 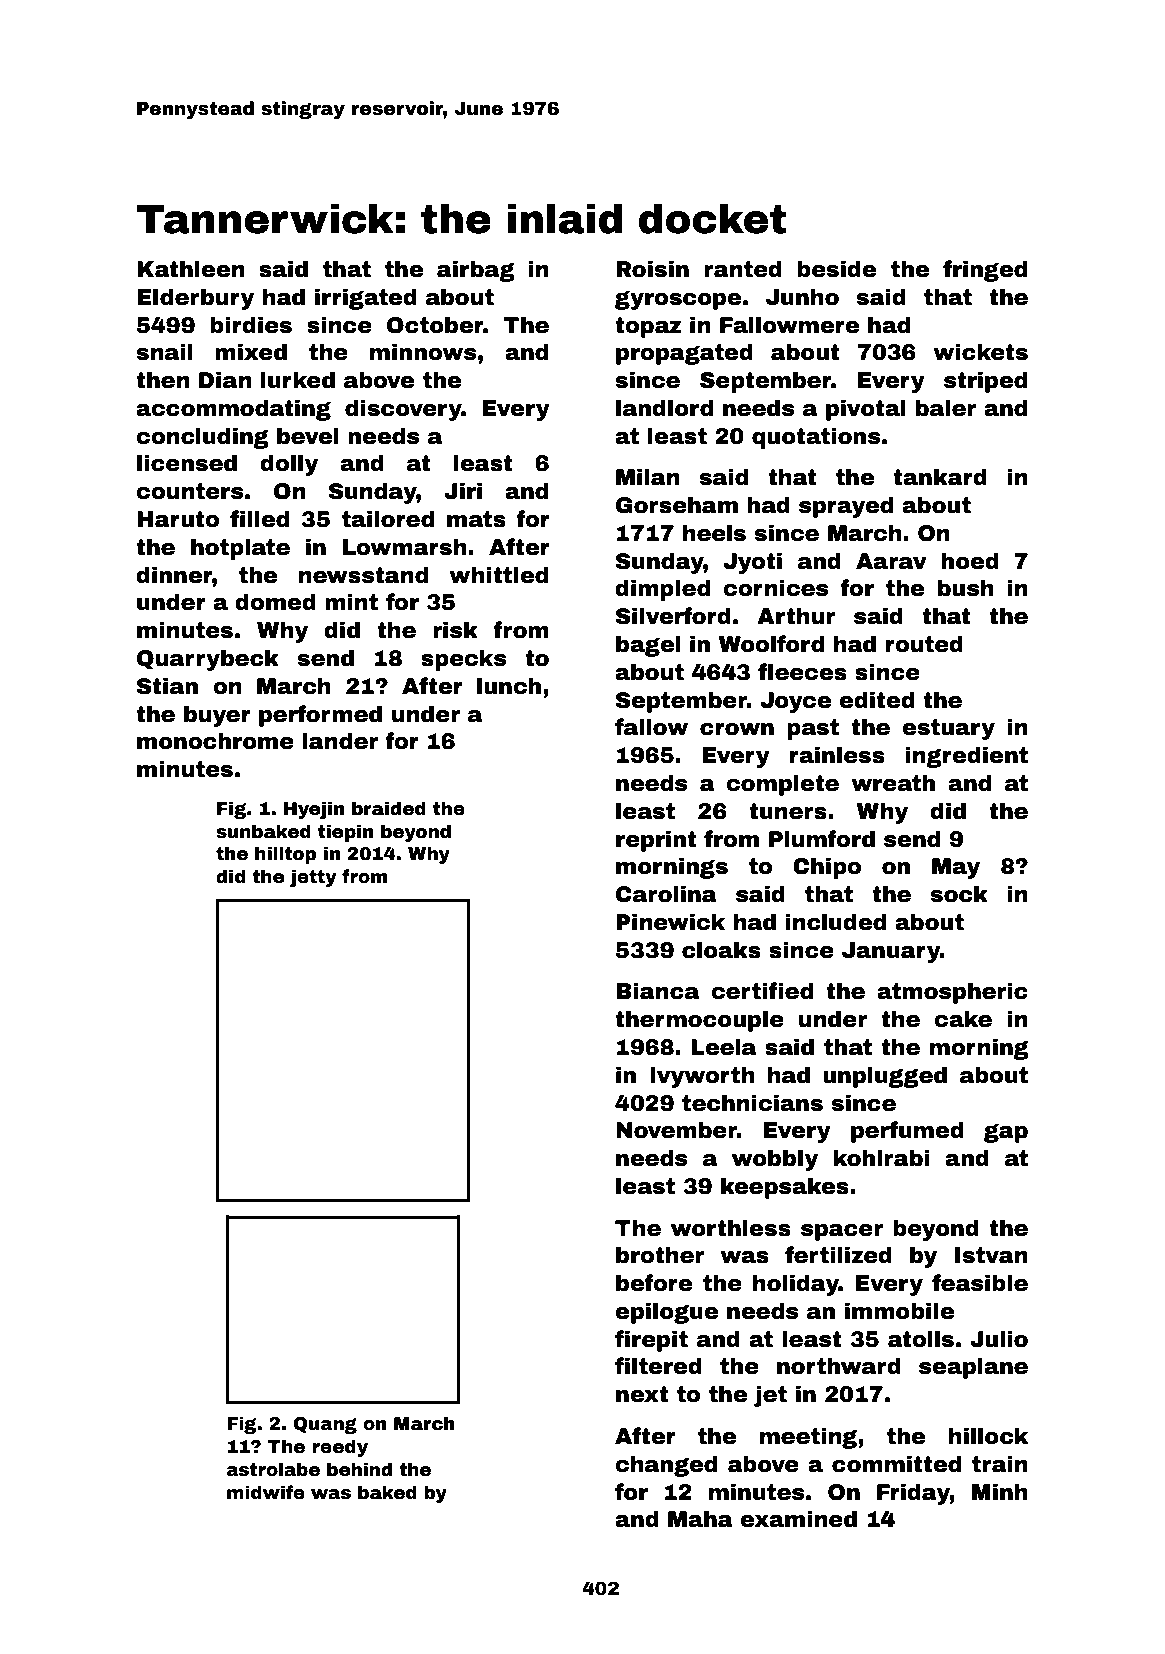 What do you see at coordinates (893, 783) in the document?
I see `wreath` at bounding box center [893, 783].
